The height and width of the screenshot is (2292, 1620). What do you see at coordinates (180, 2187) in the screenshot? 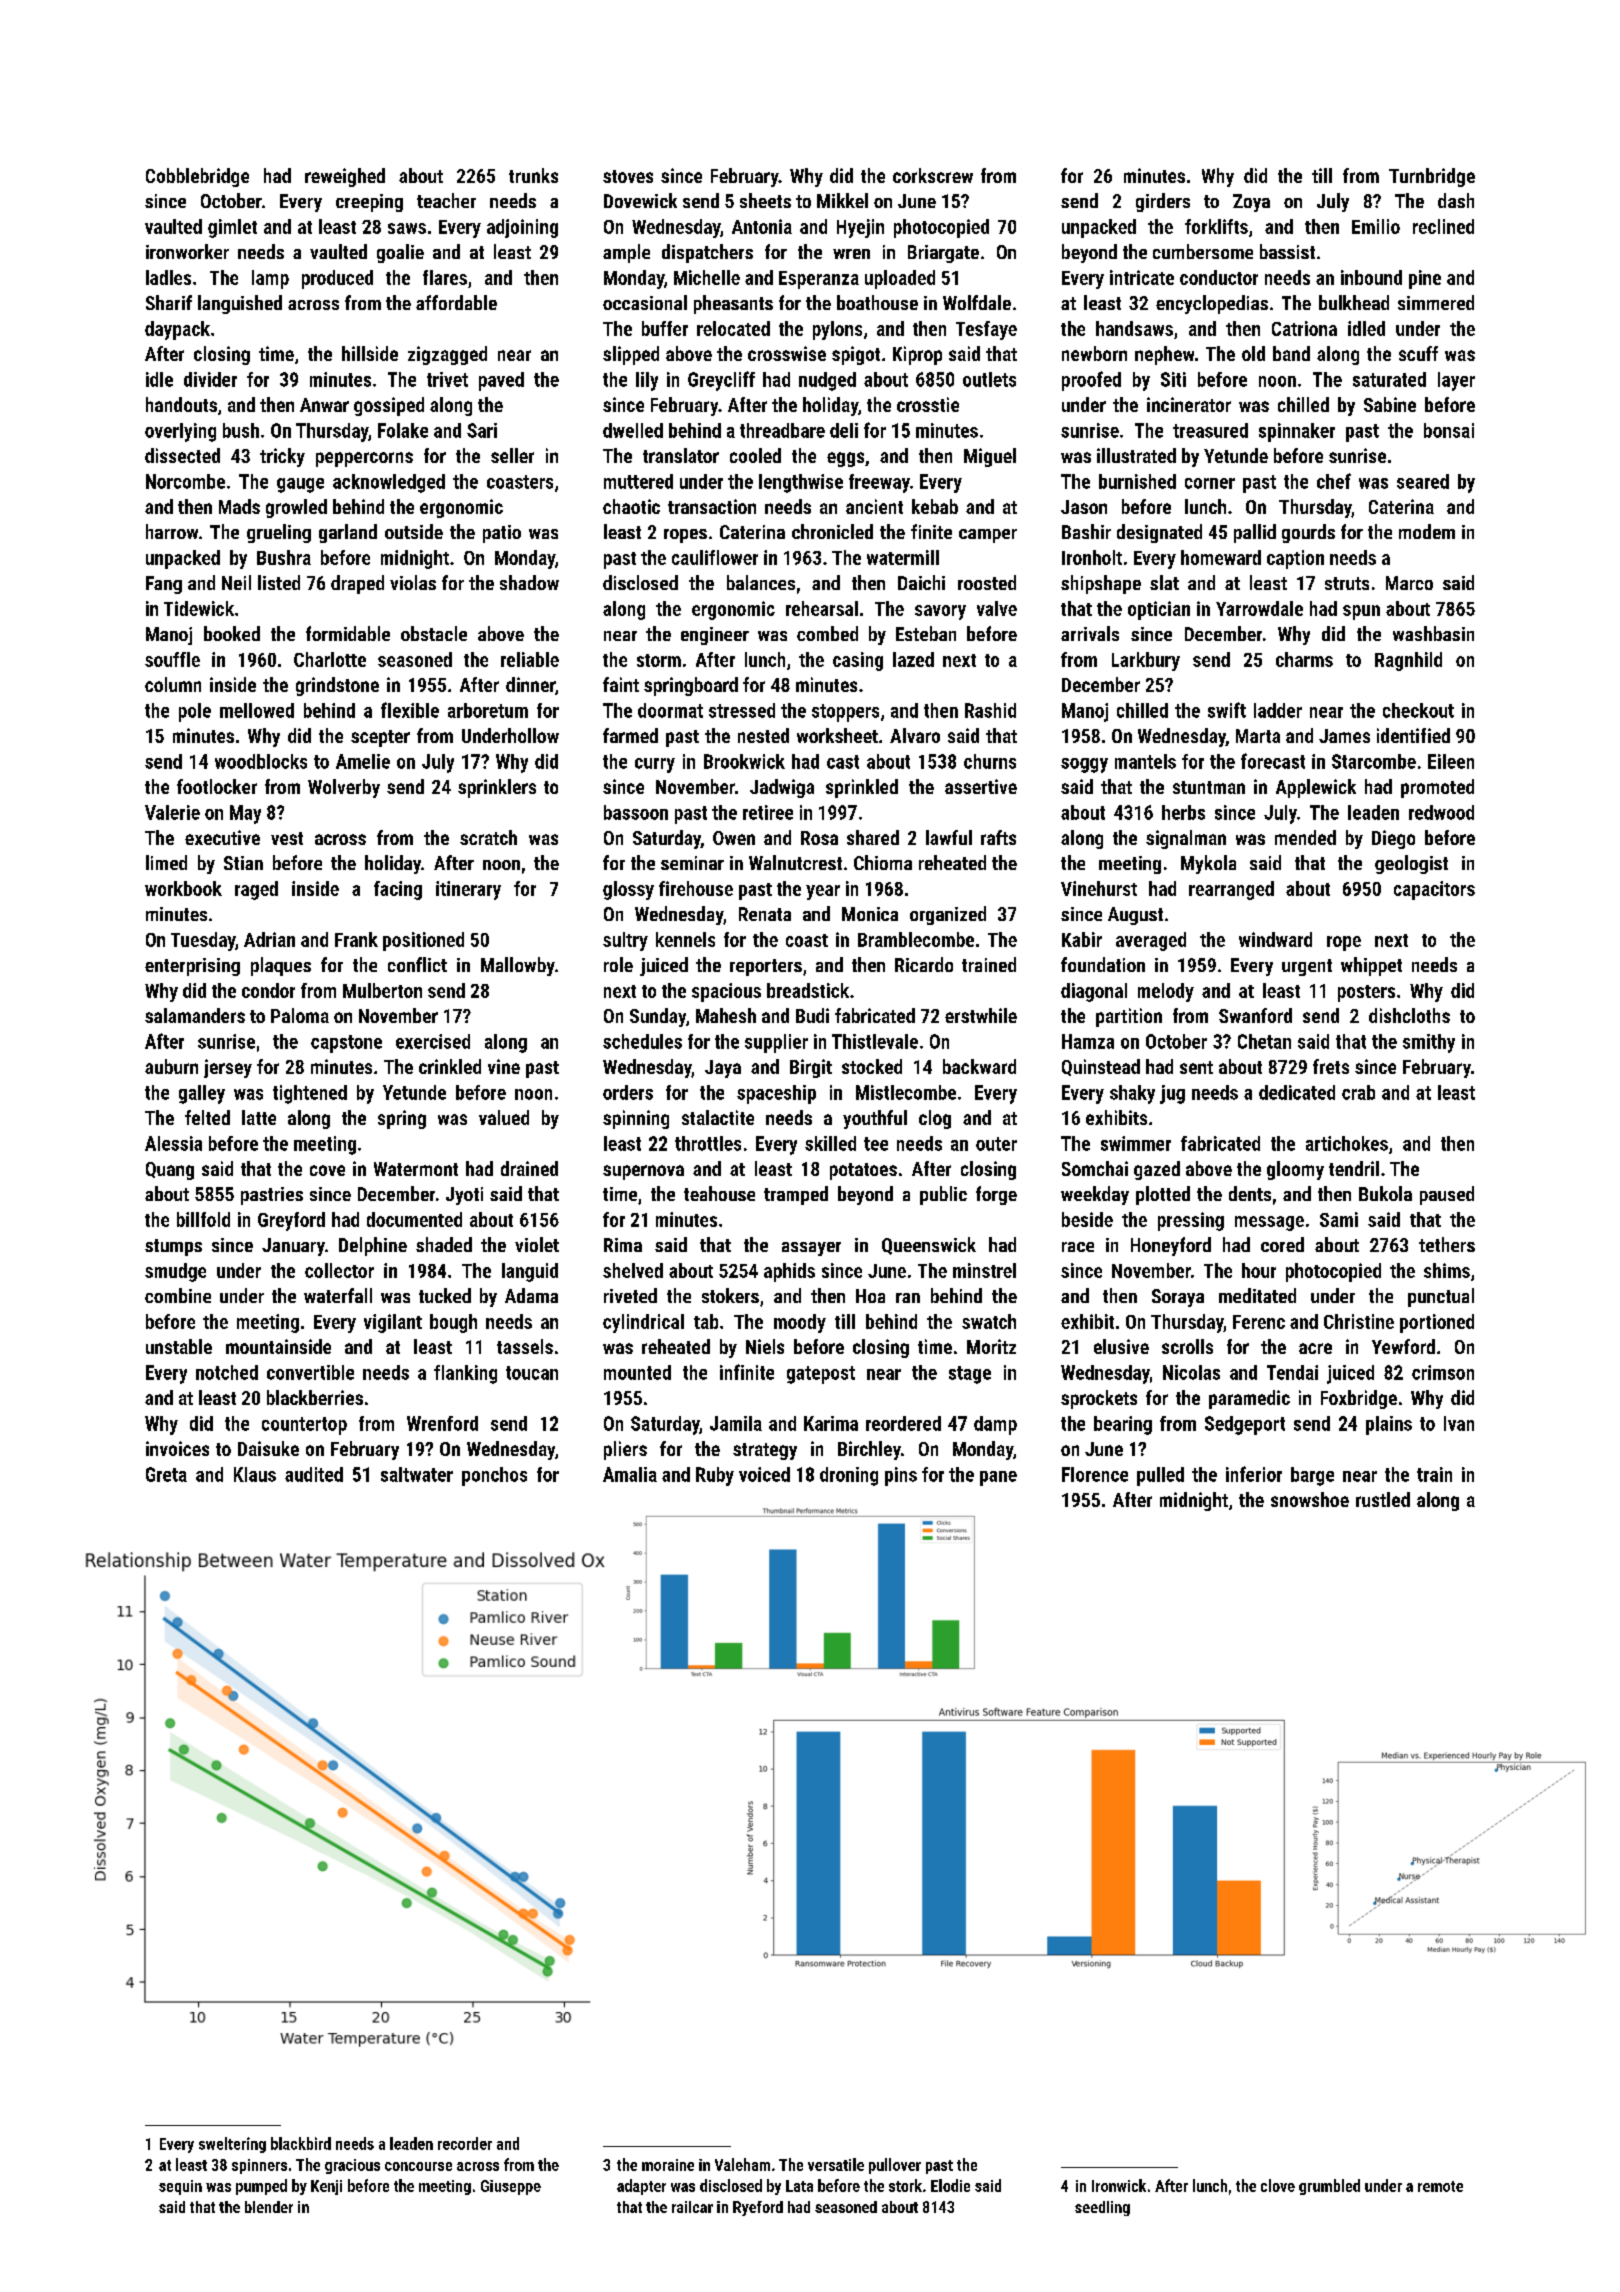
I see `sequin` at bounding box center [180, 2187].
